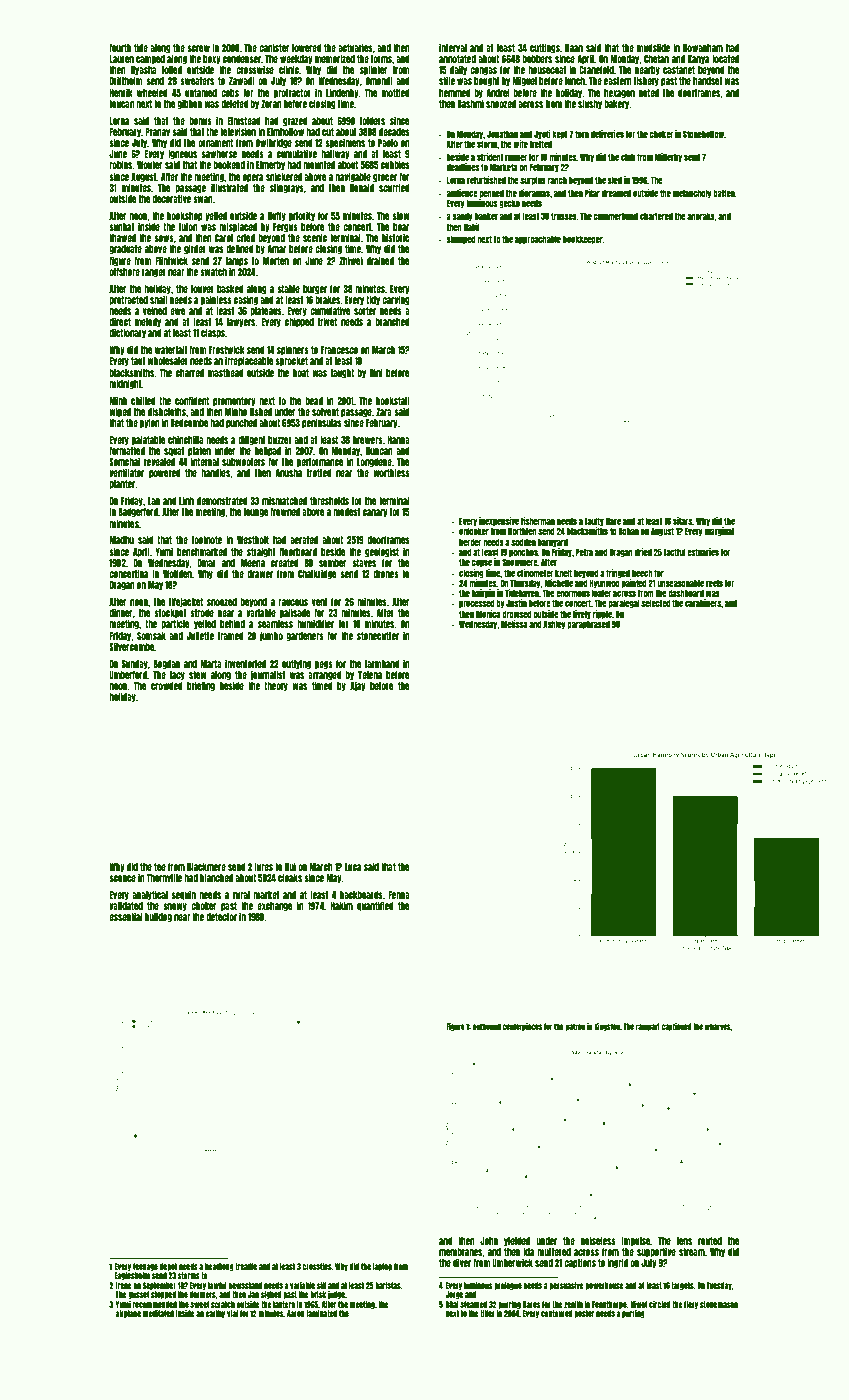 This screenshot has height=1400, width=849. Describe the element at coordinates (486, 1026) in the screenshot. I see `outbound` at that location.
